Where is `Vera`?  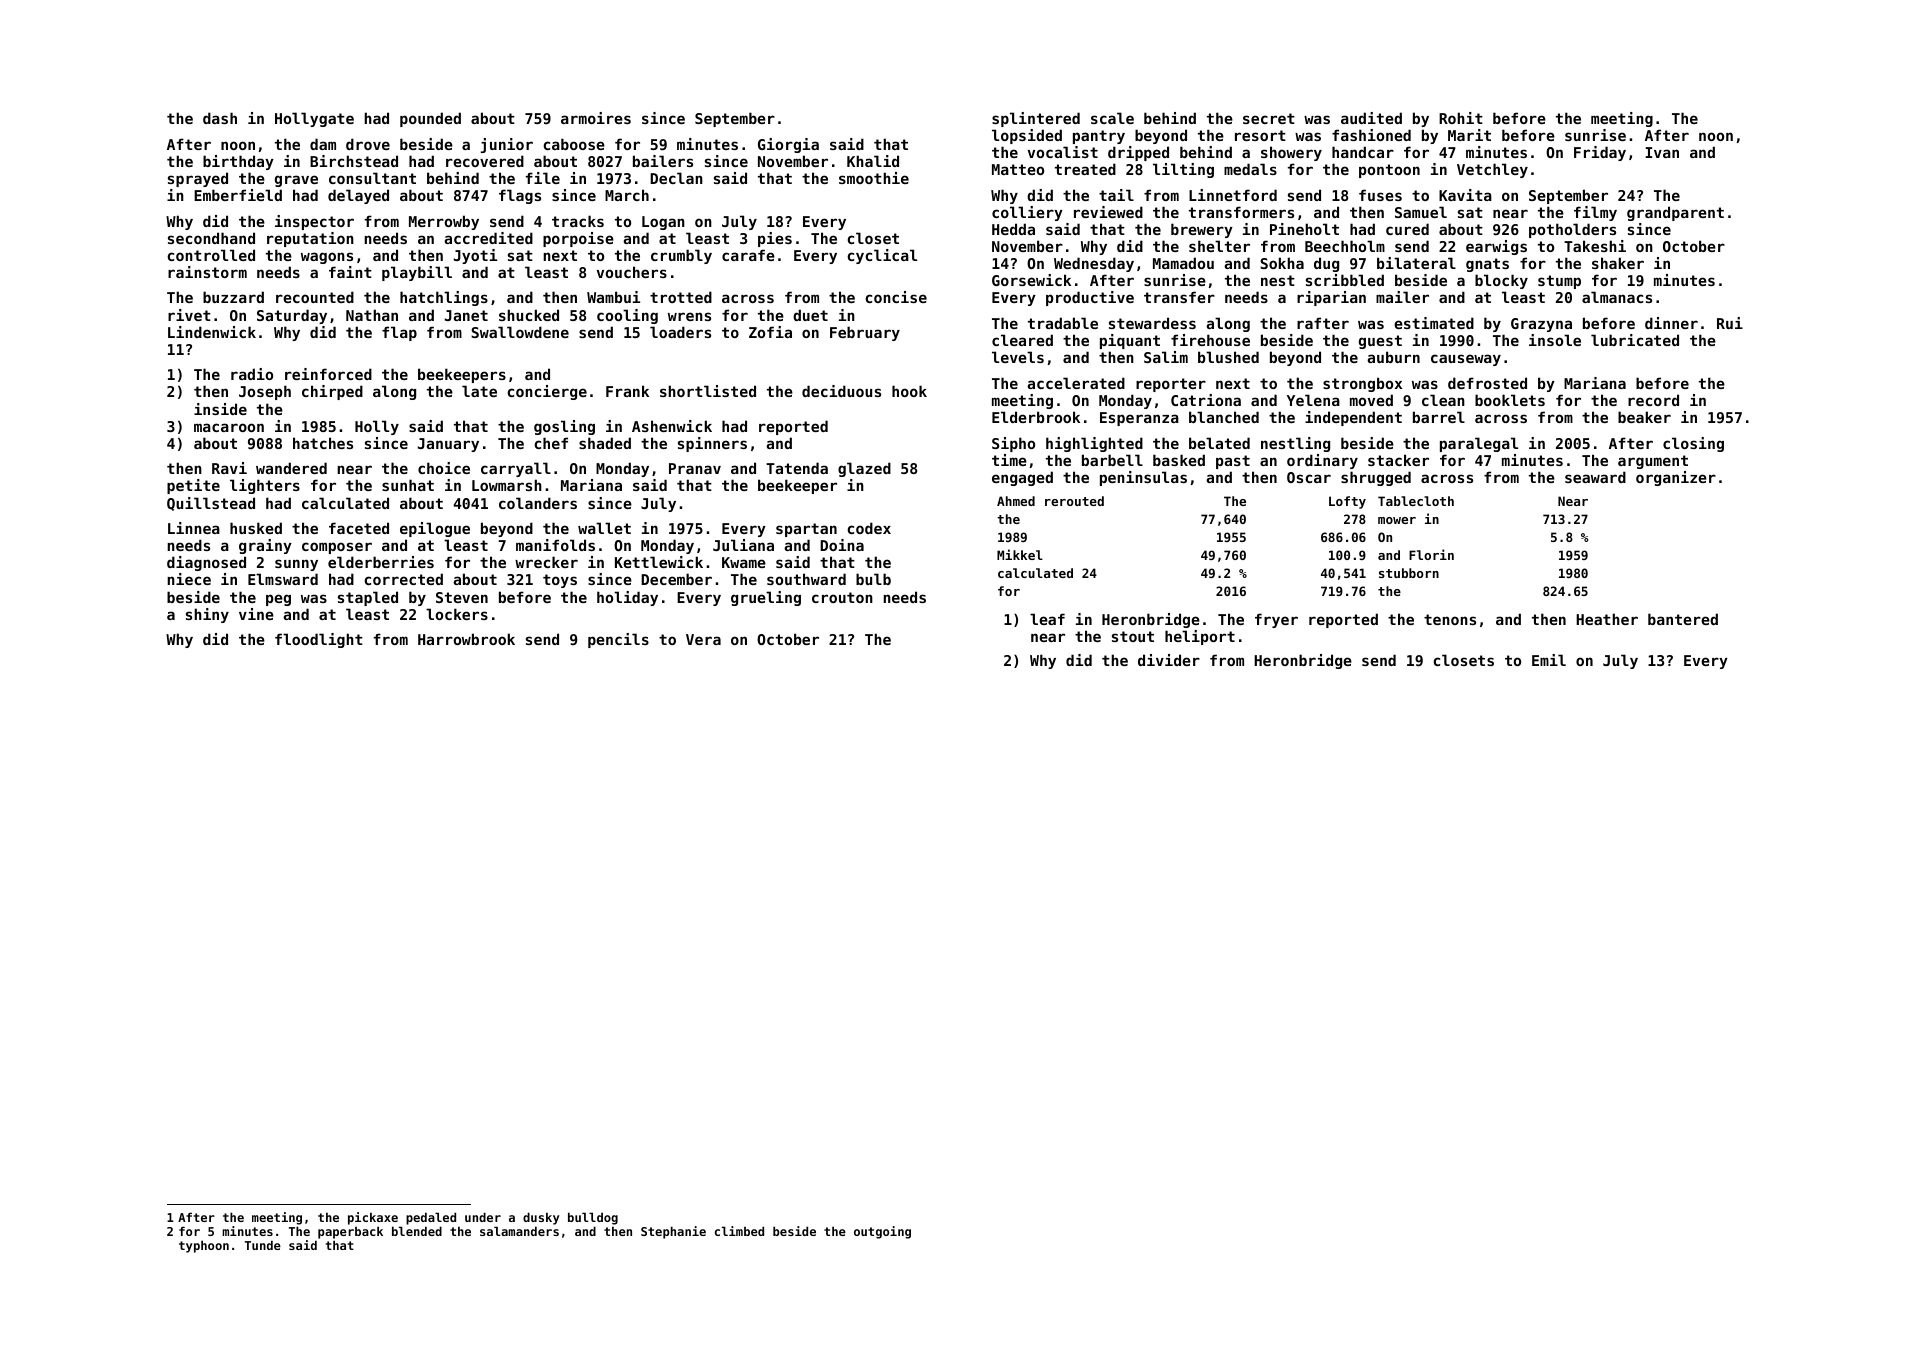
Vera is located at coordinates (703, 639).
